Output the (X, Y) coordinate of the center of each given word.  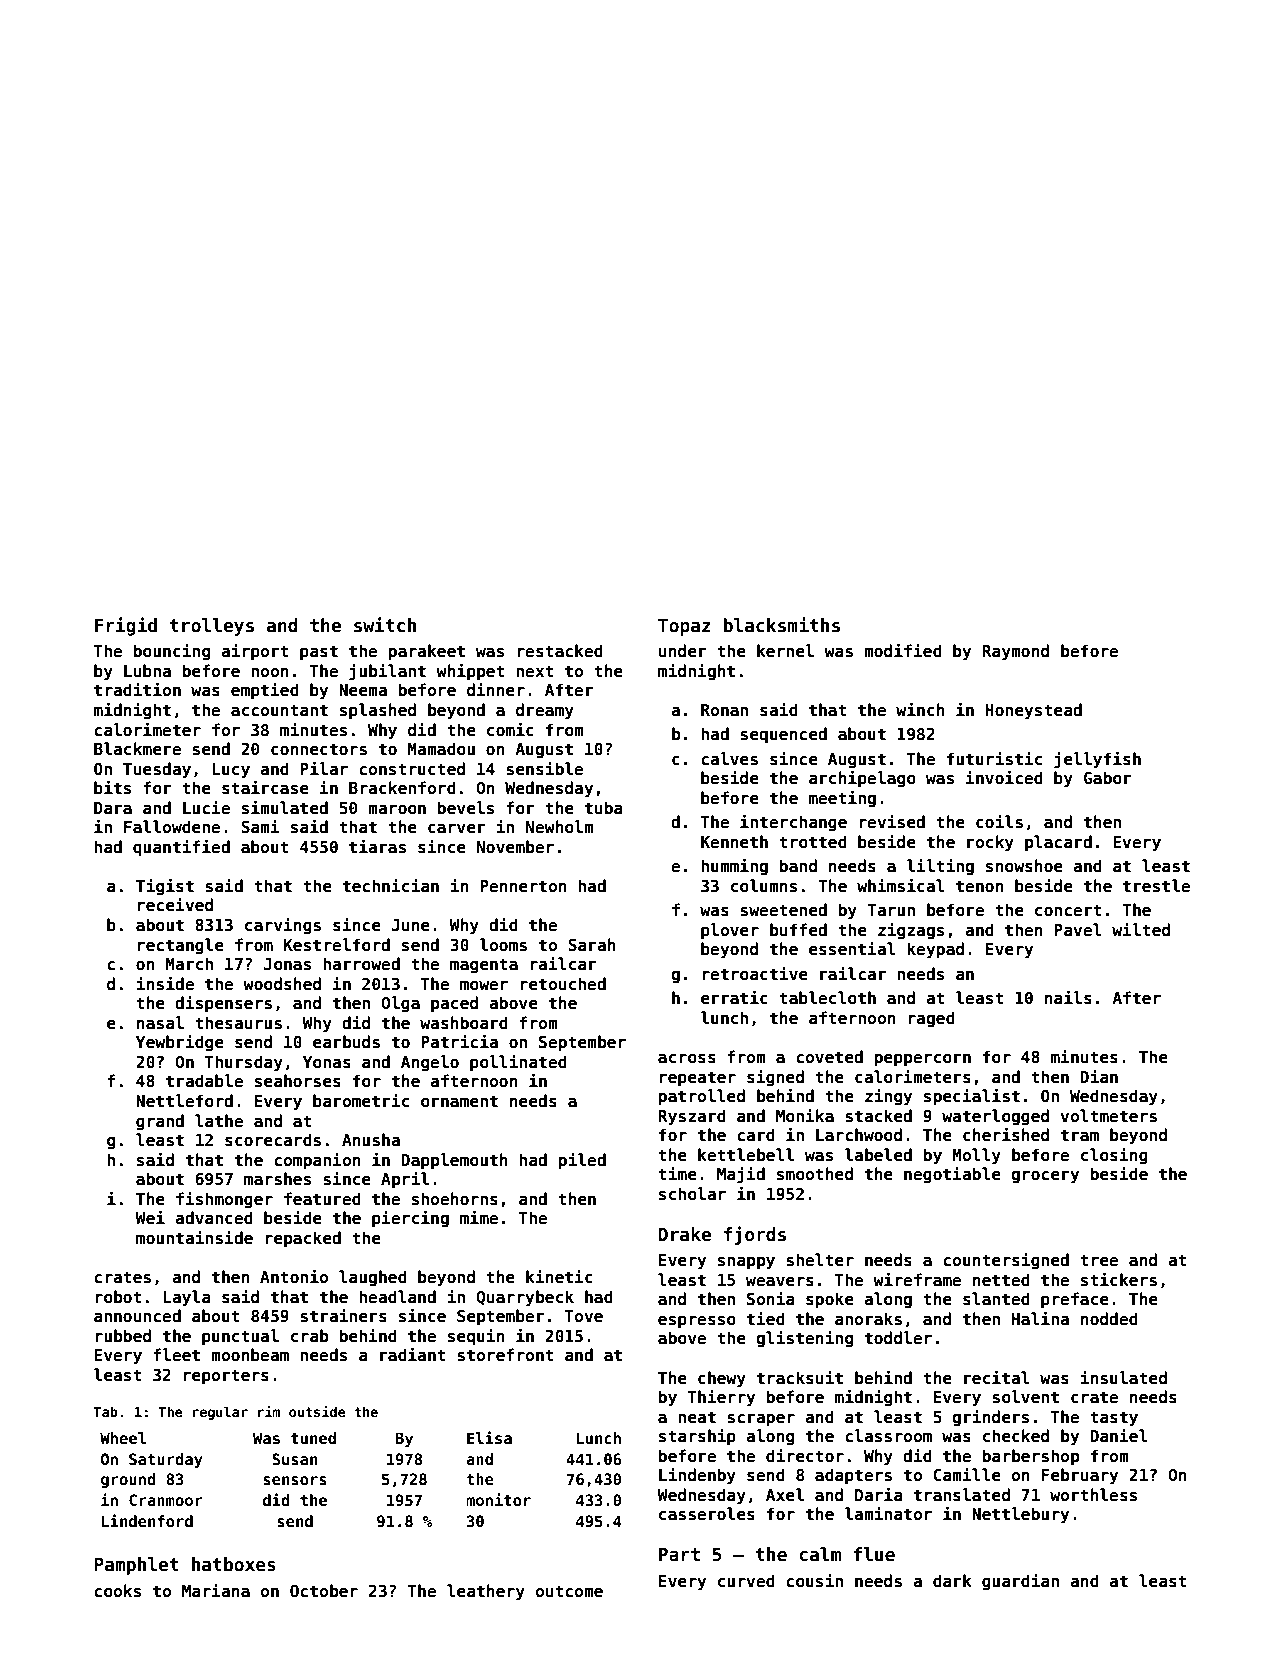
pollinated (518, 1063)
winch (920, 709)
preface (1075, 1300)
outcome (569, 1591)
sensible (544, 768)
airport (255, 652)
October (324, 1591)
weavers (780, 1282)
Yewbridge (180, 1043)
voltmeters (1108, 1116)
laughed (373, 1278)
